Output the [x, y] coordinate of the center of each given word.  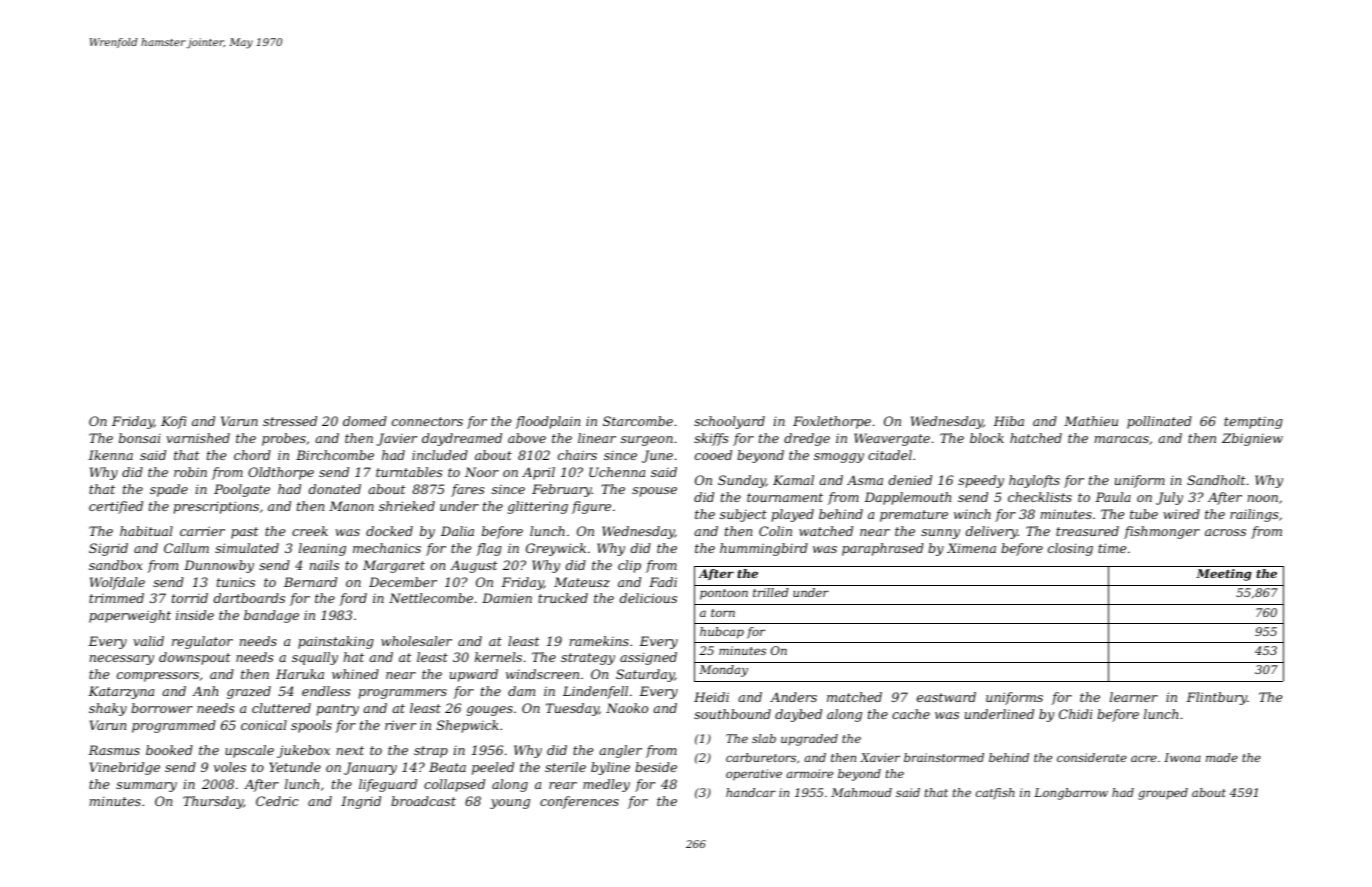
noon [1263, 498]
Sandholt [1216, 480]
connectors [427, 421]
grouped [1163, 794]
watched [826, 531]
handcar [751, 792]
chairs [577, 455]
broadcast [423, 801]
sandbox [116, 565]
